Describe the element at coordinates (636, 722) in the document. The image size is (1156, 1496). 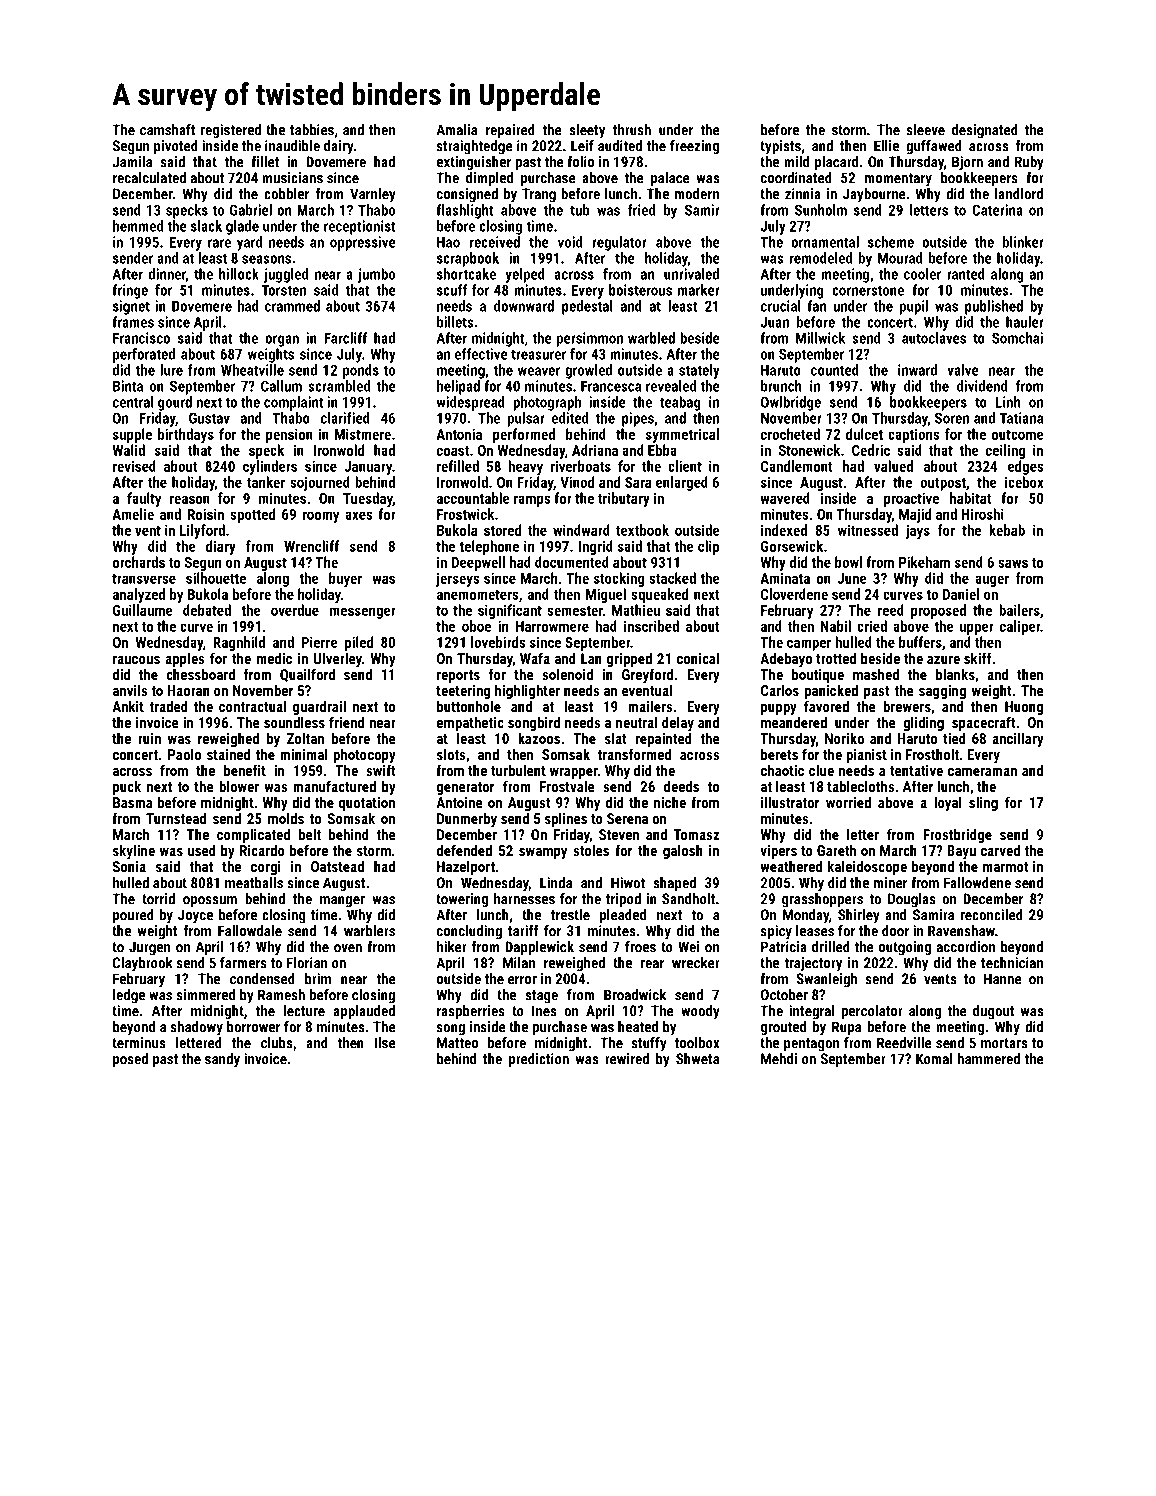
I see `neutral` at that location.
